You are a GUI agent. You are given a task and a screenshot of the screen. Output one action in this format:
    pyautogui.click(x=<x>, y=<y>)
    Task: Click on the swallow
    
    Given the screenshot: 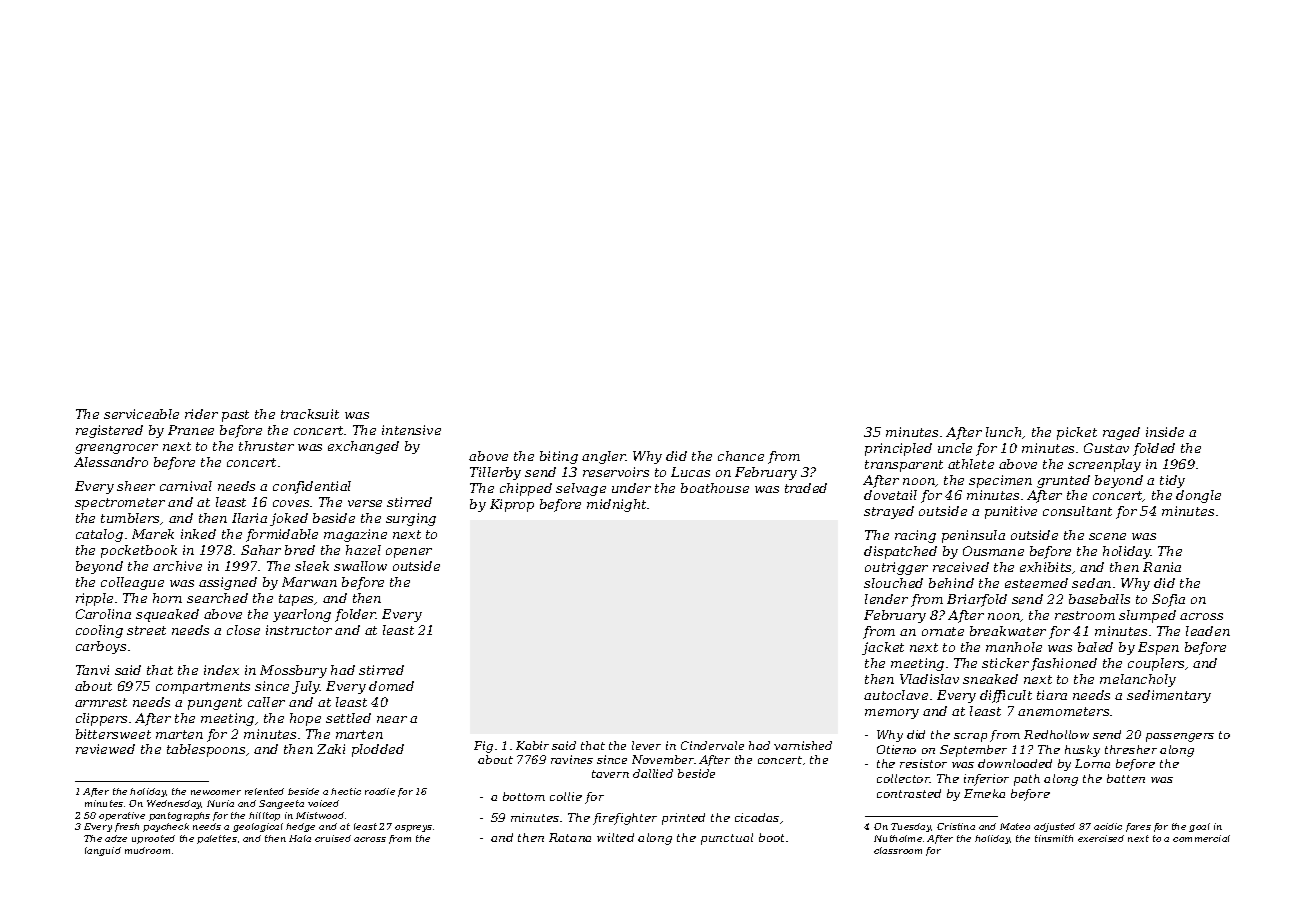 What is the action you would take?
    pyautogui.click(x=360, y=566)
